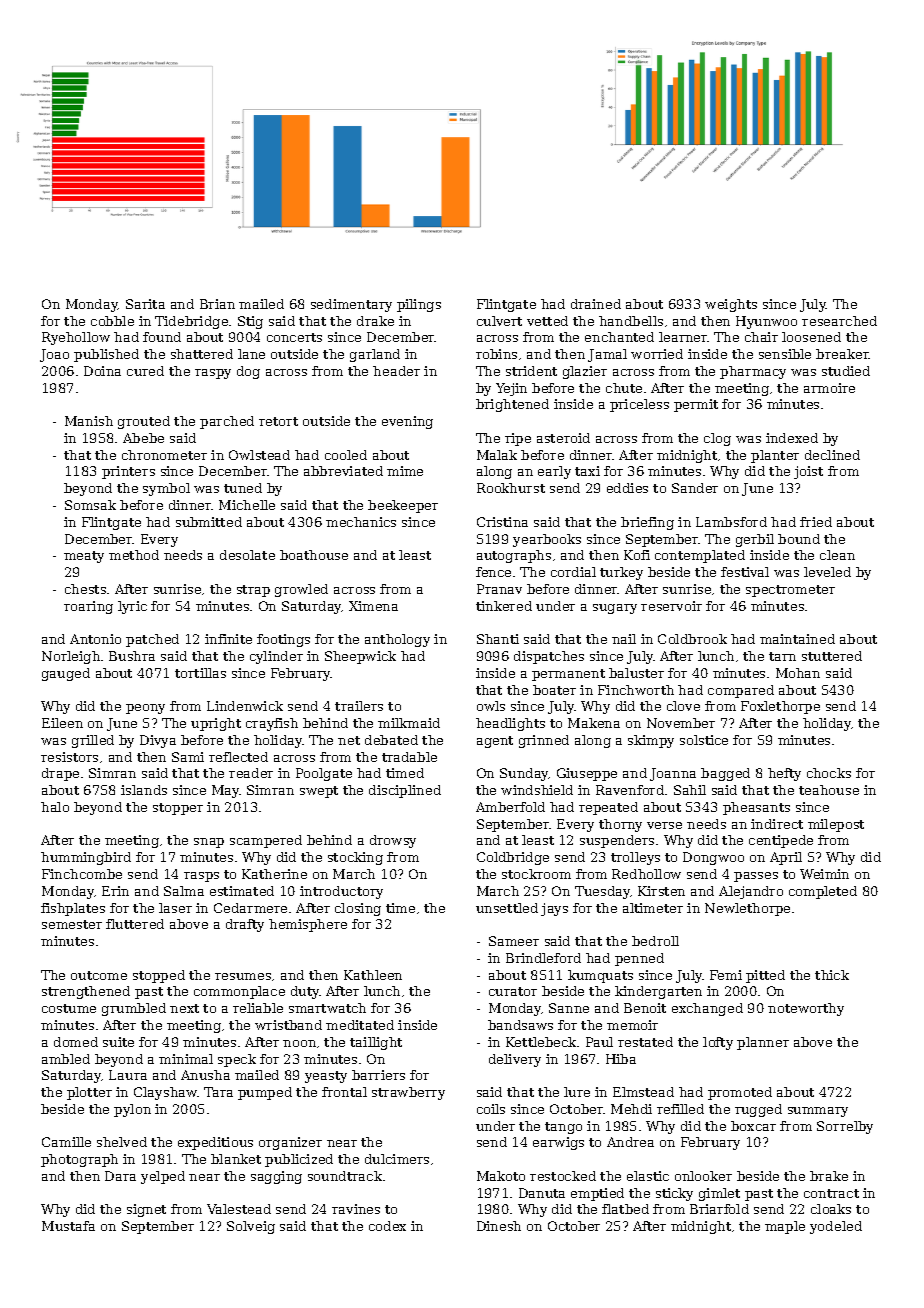  I want to click on Brian, so click(217, 304).
